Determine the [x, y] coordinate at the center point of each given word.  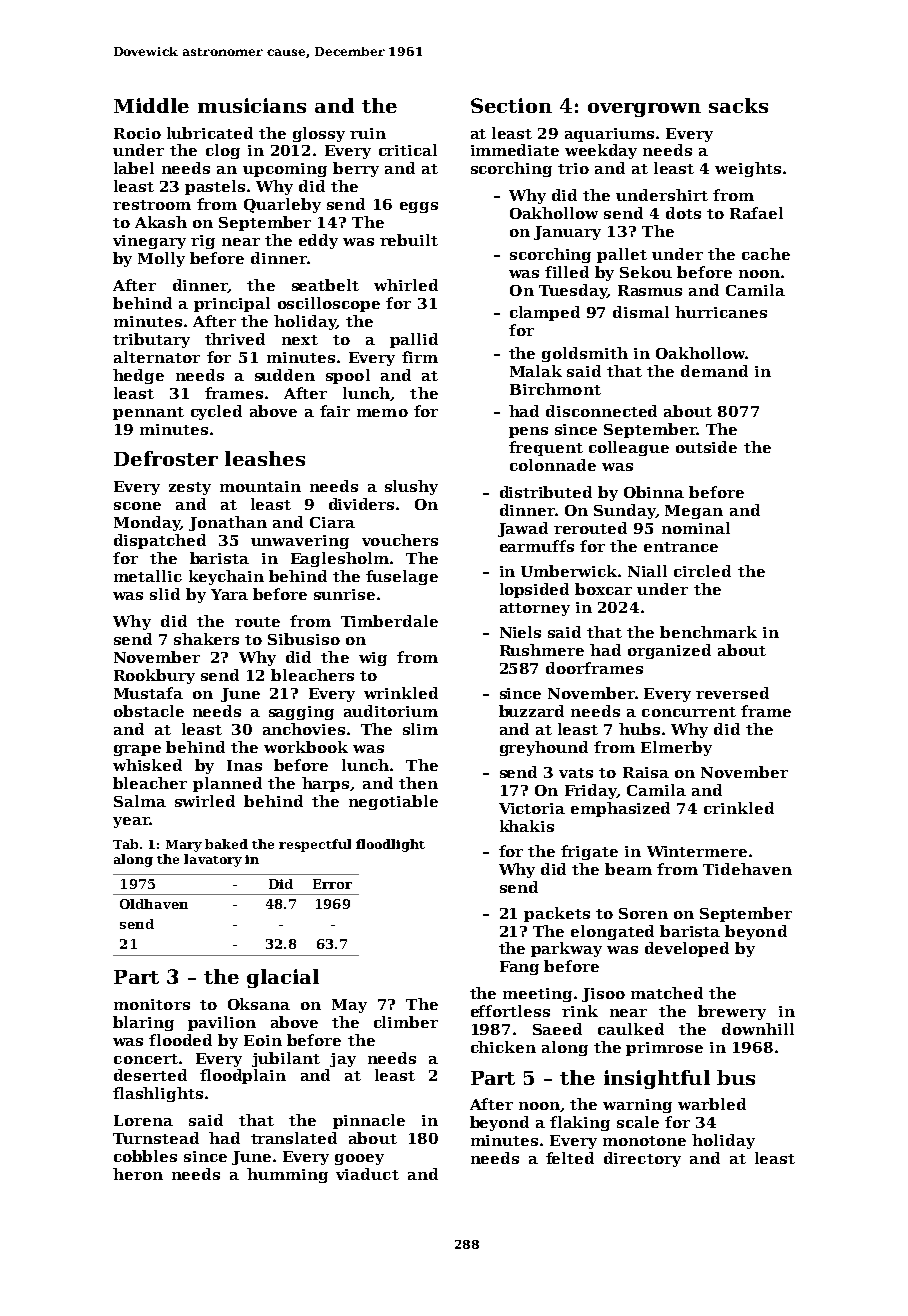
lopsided [534, 590]
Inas [244, 765]
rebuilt [409, 240]
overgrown [644, 110]
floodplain [243, 1076]
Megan [694, 512]
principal [232, 304]
